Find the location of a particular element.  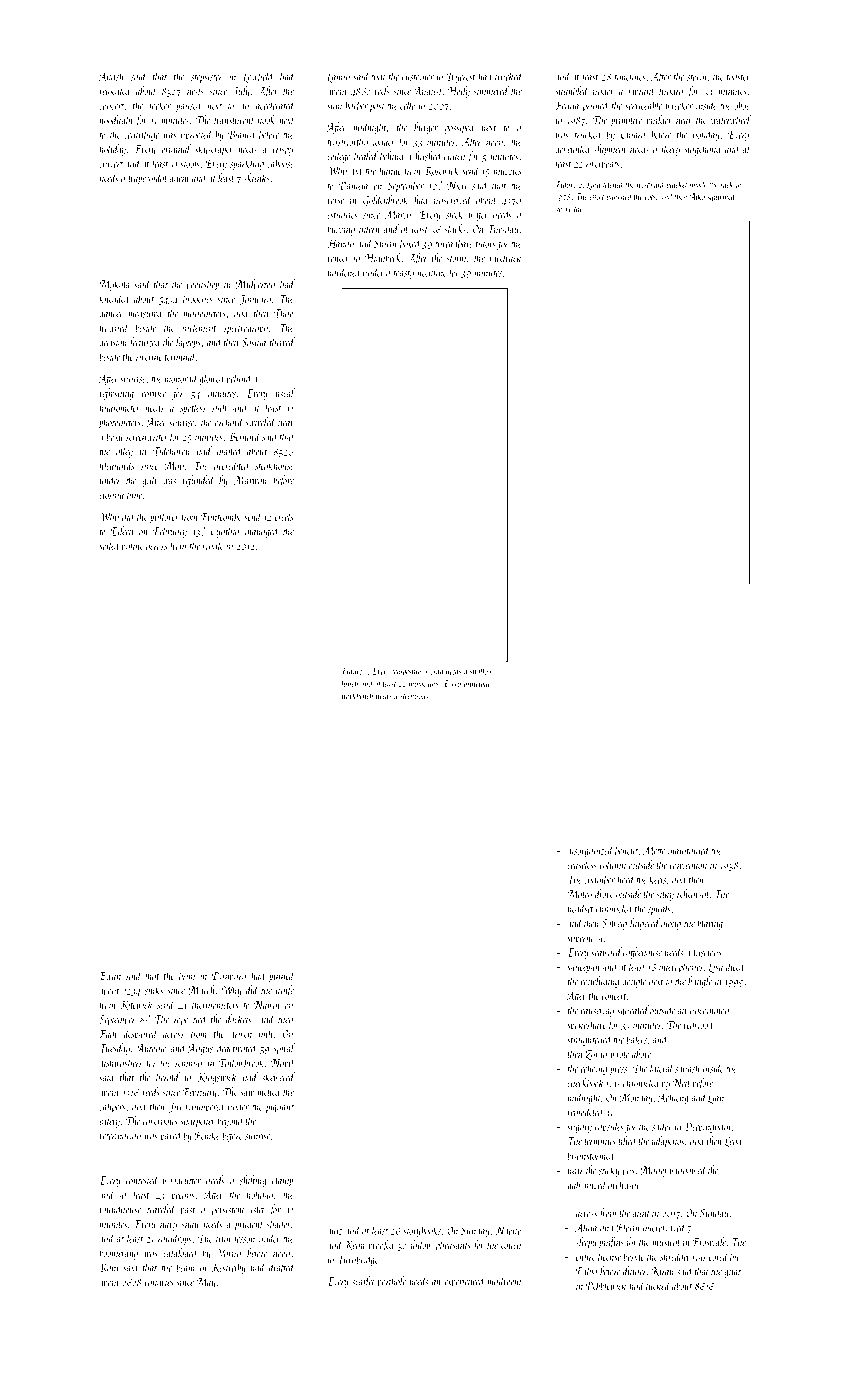

soiled is located at coordinates (109, 545).
